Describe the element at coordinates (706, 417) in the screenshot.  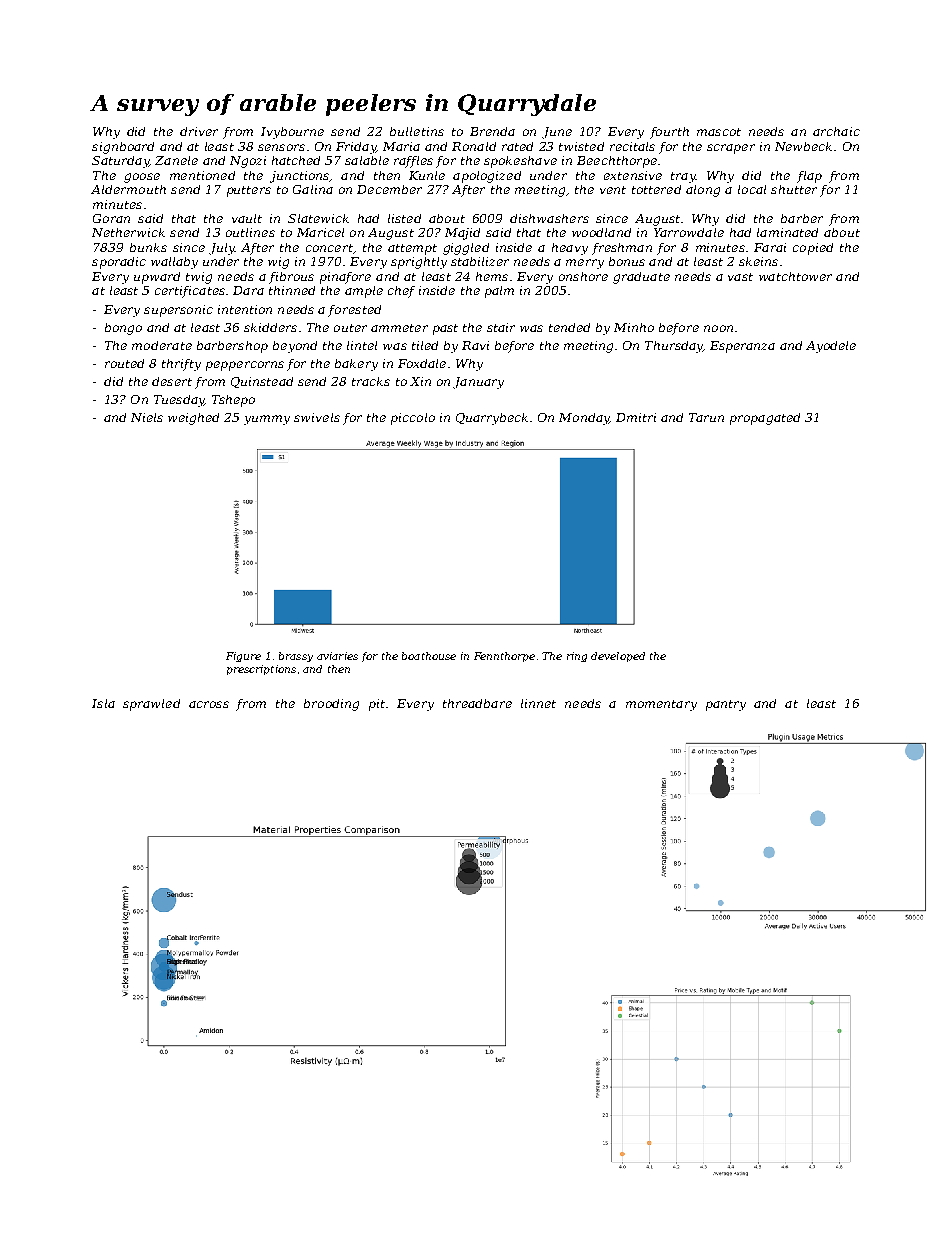
I see `Tarun` at that location.
